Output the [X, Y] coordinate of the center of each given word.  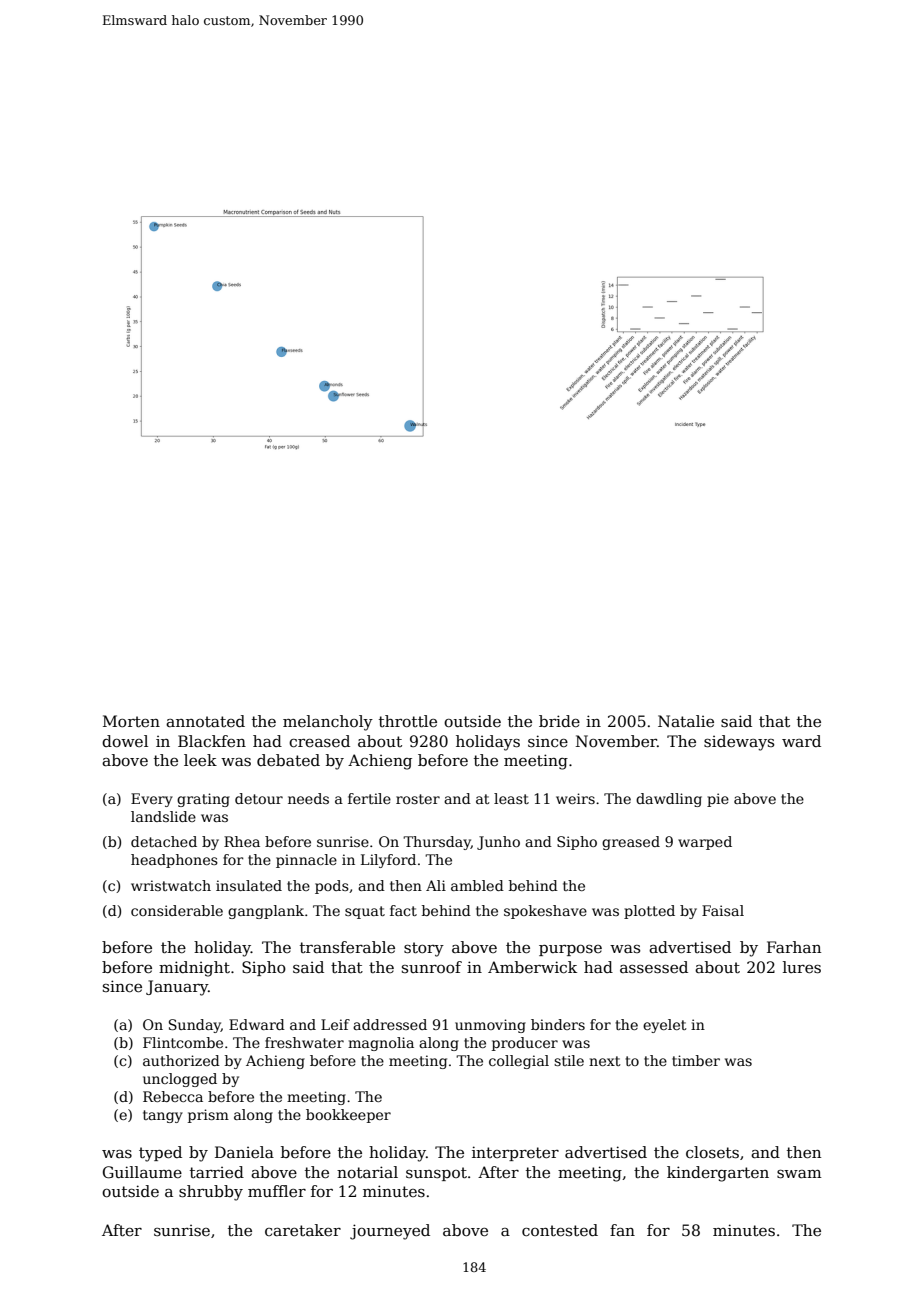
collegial [519, 1062]
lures [802, 967]
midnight [194, 969]
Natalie [686, 721]
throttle [408, 721]
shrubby [211, 1193]
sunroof [432, 967]
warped [705, 843]
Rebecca [173, 1096]
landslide [163, 816]
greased [631, 843]
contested [560, 1230]
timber [696, 1060]
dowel [125, 741]
